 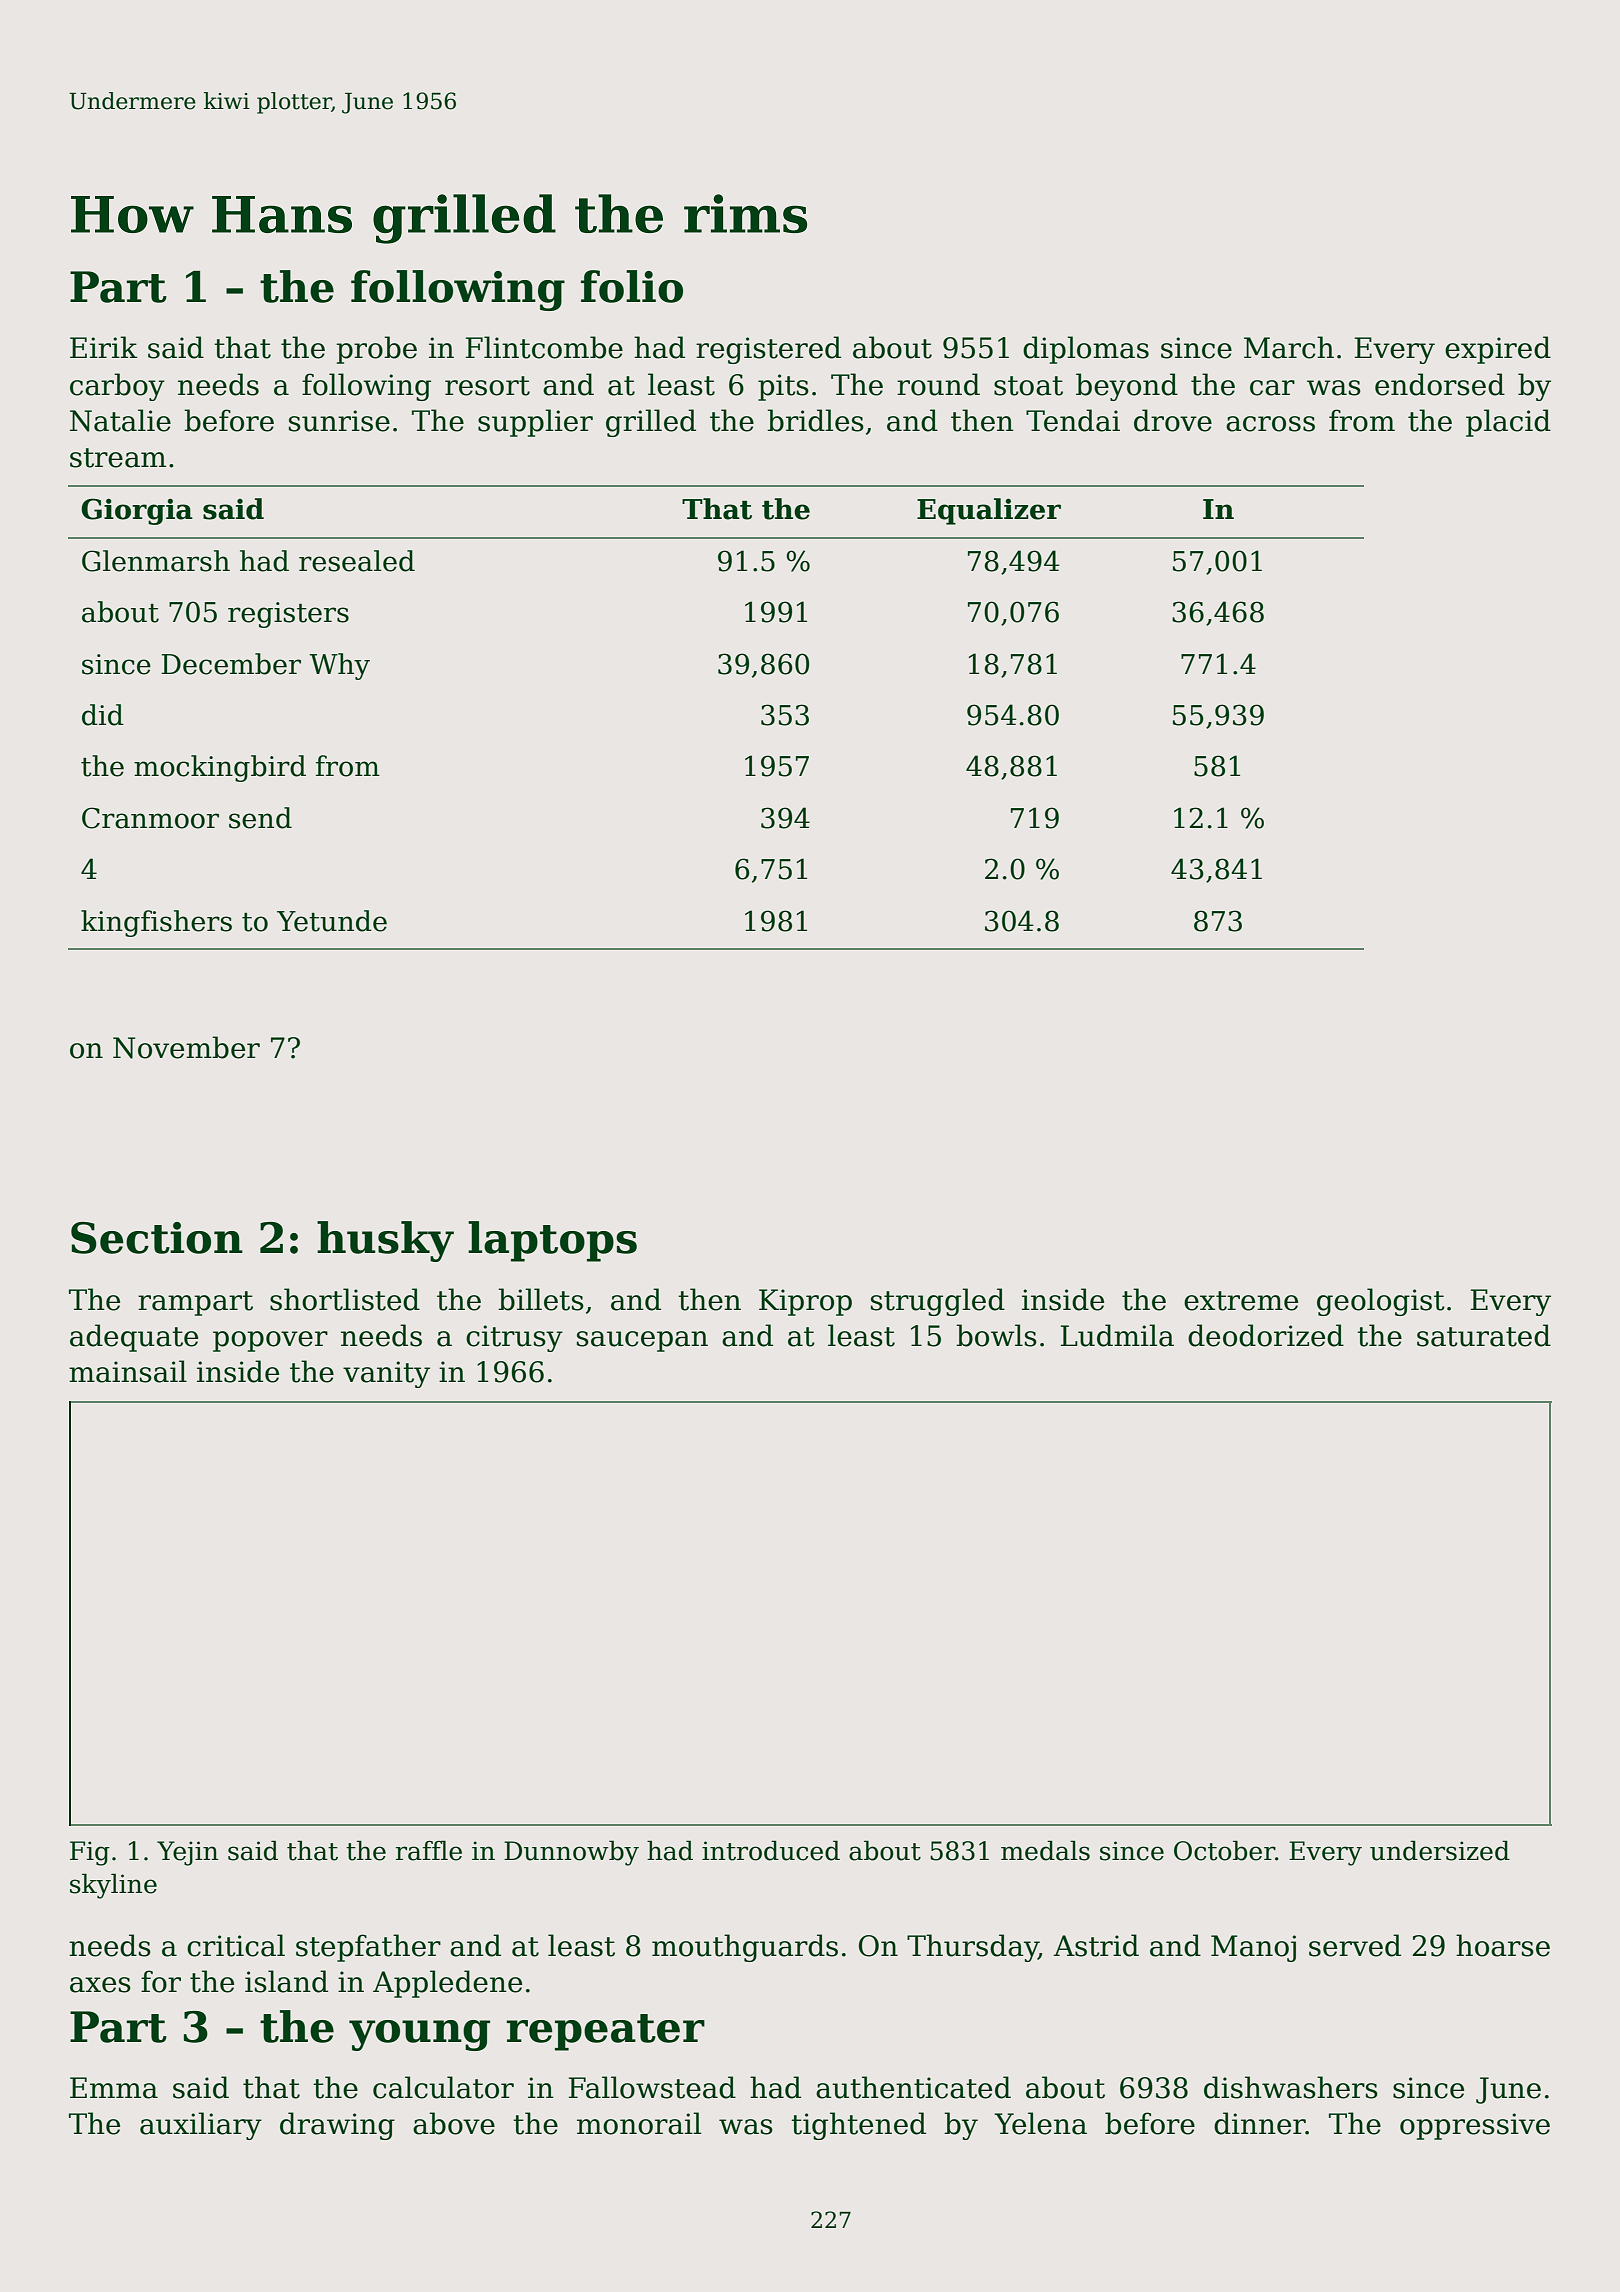 I want to click on above, so click(x=454, y=2123).
